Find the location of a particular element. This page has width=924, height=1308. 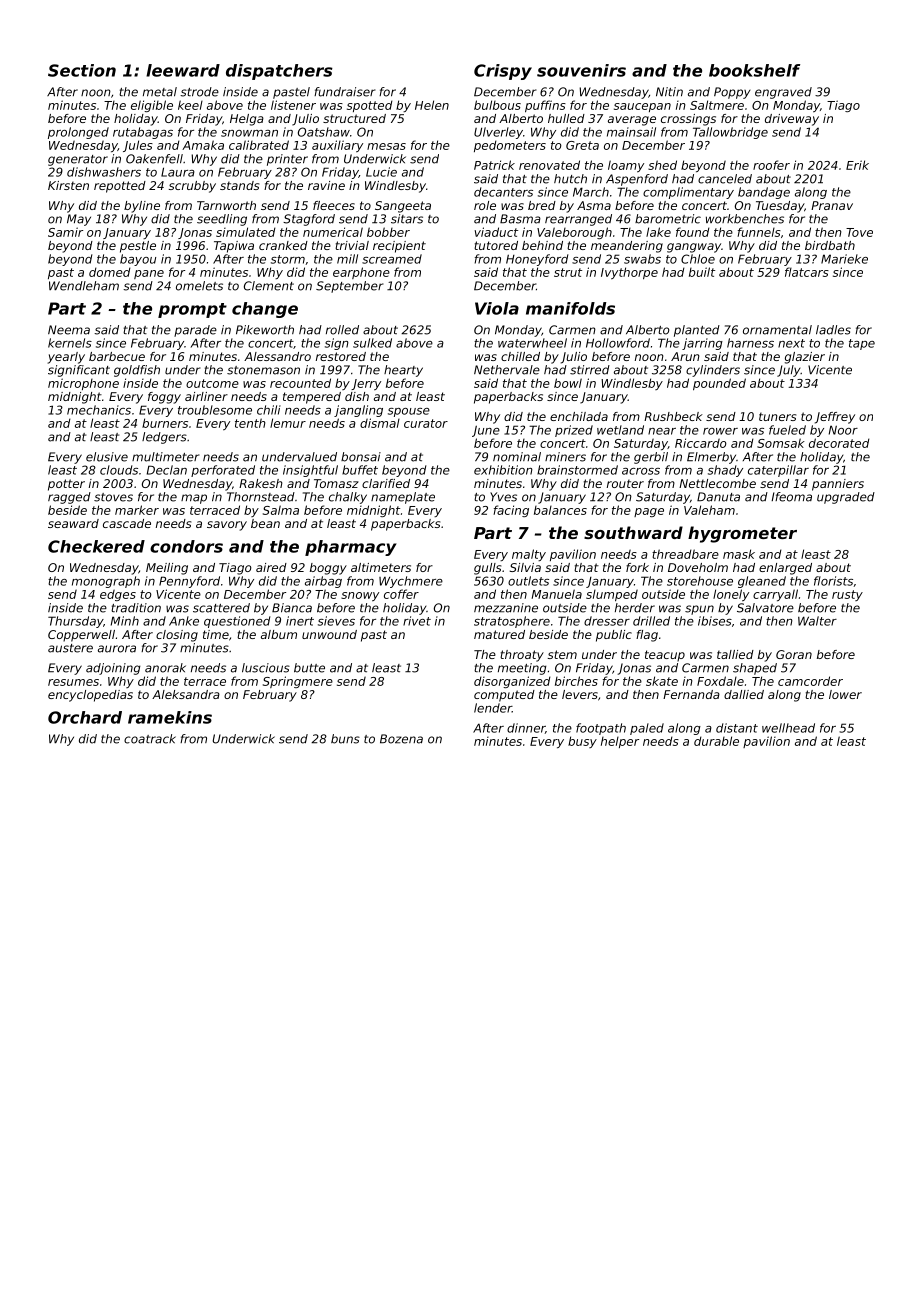

Bozena is located at coordinates (401, 739).
